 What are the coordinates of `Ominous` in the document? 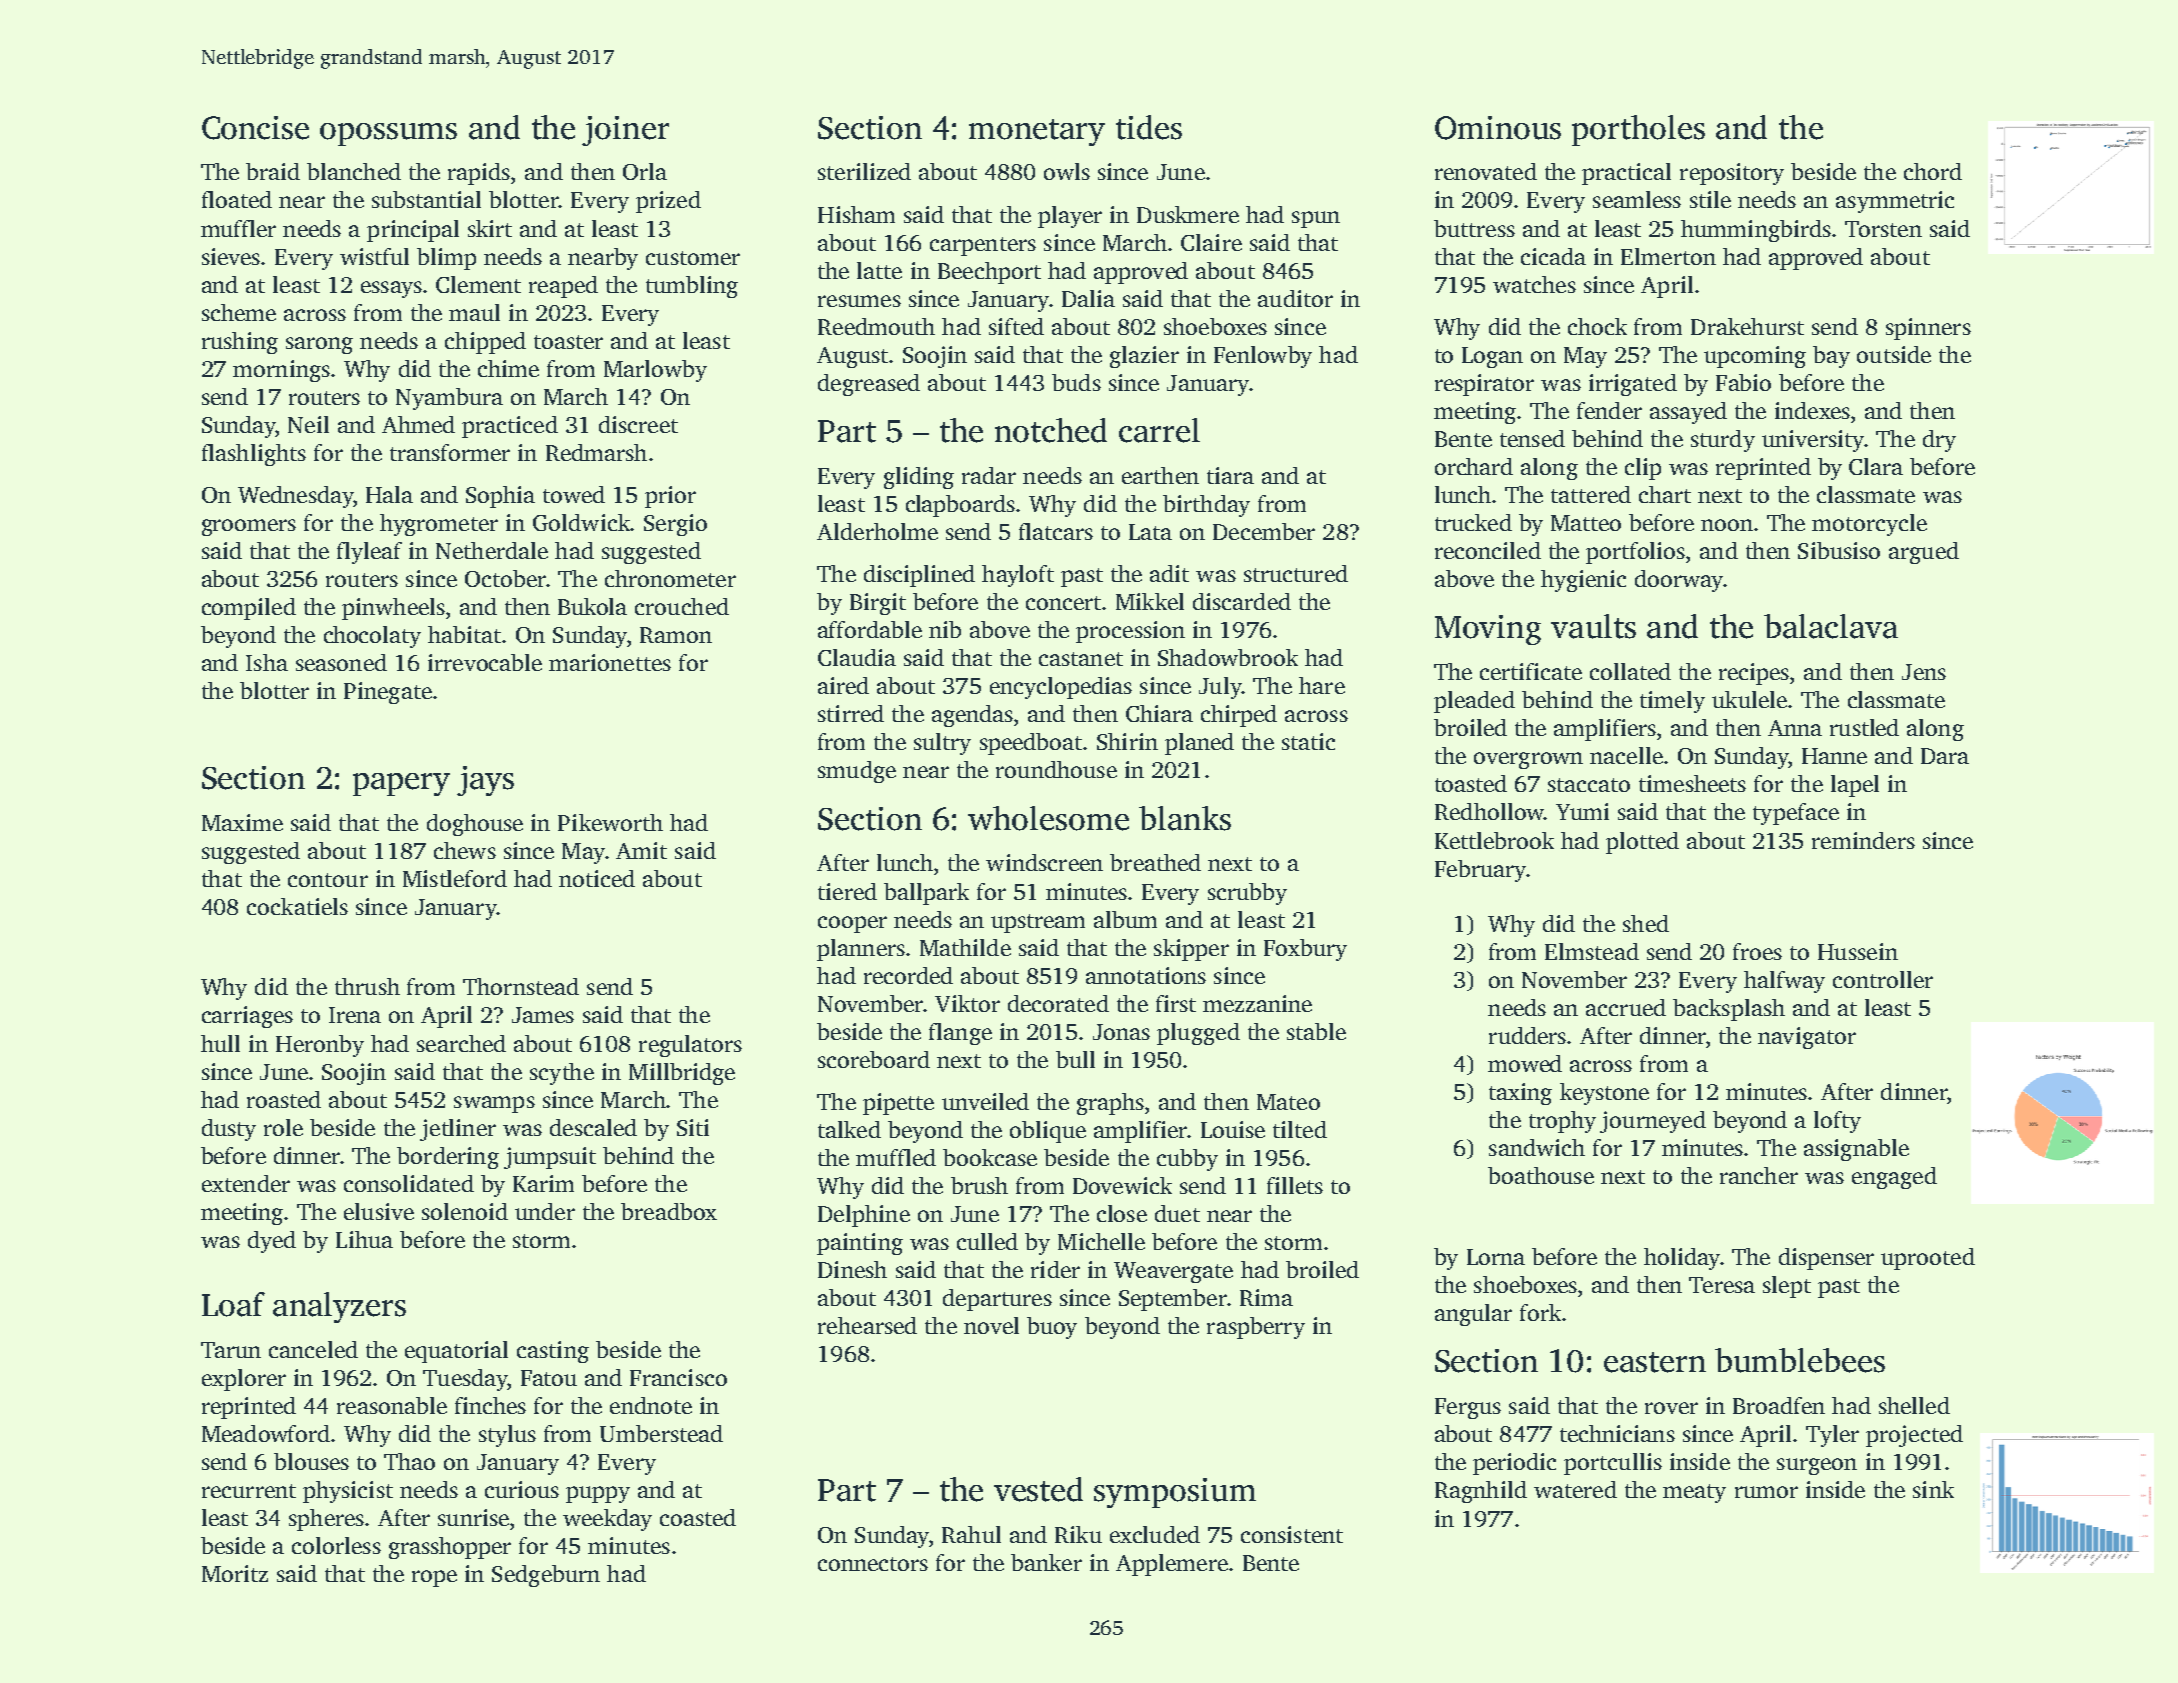 It's located at (1498, 128).
